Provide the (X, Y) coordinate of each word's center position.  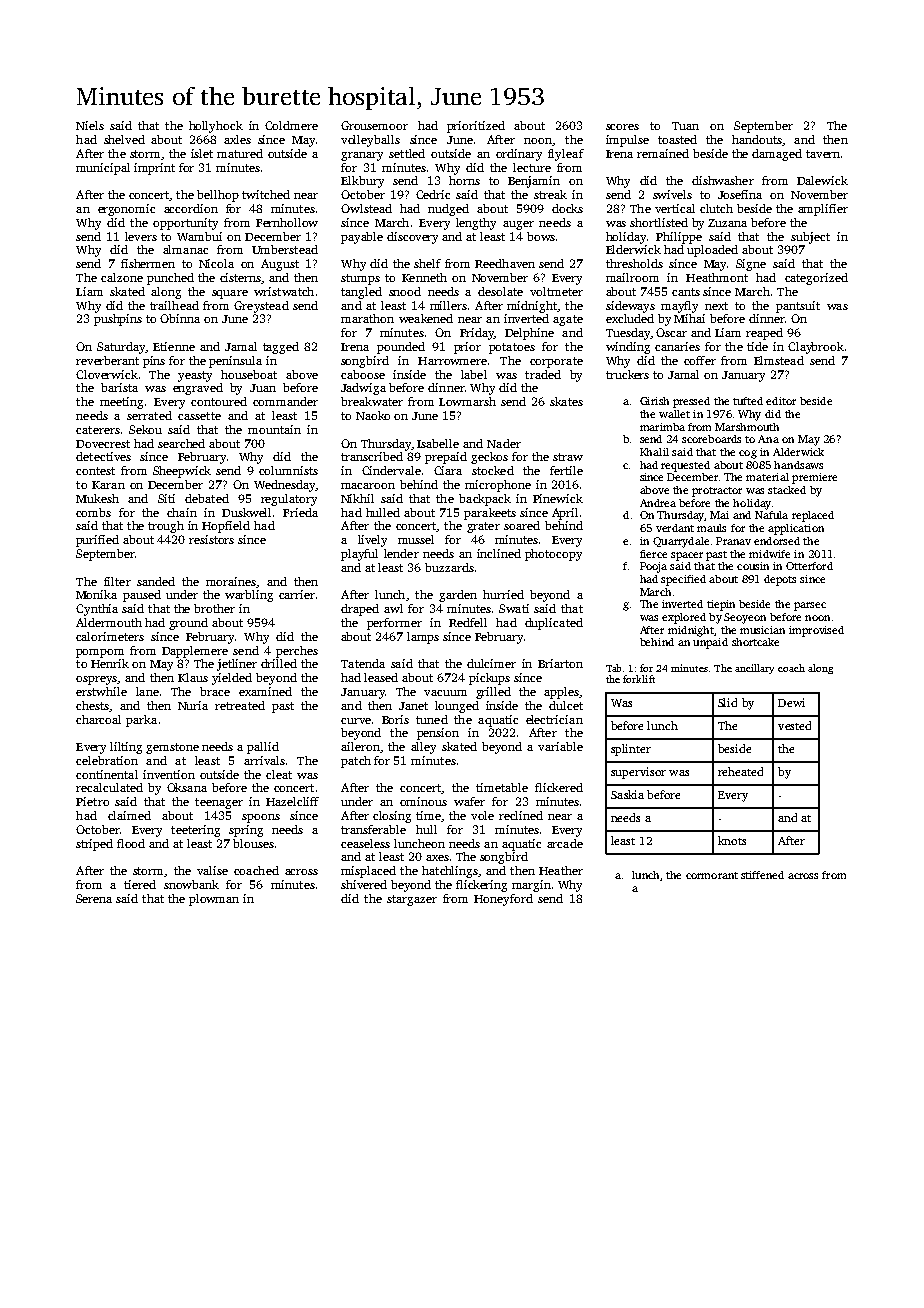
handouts (757, 139)
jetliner (237, 665)
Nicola (216, 263)
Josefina (740, 194)
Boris (395, 719)
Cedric (433, 194)
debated (207, 498)
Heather (561, 870)
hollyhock (216, 127)
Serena (94, 898)
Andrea (658, 503)
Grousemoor (374, 125)
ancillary (754, 669)
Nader (504, 443)
